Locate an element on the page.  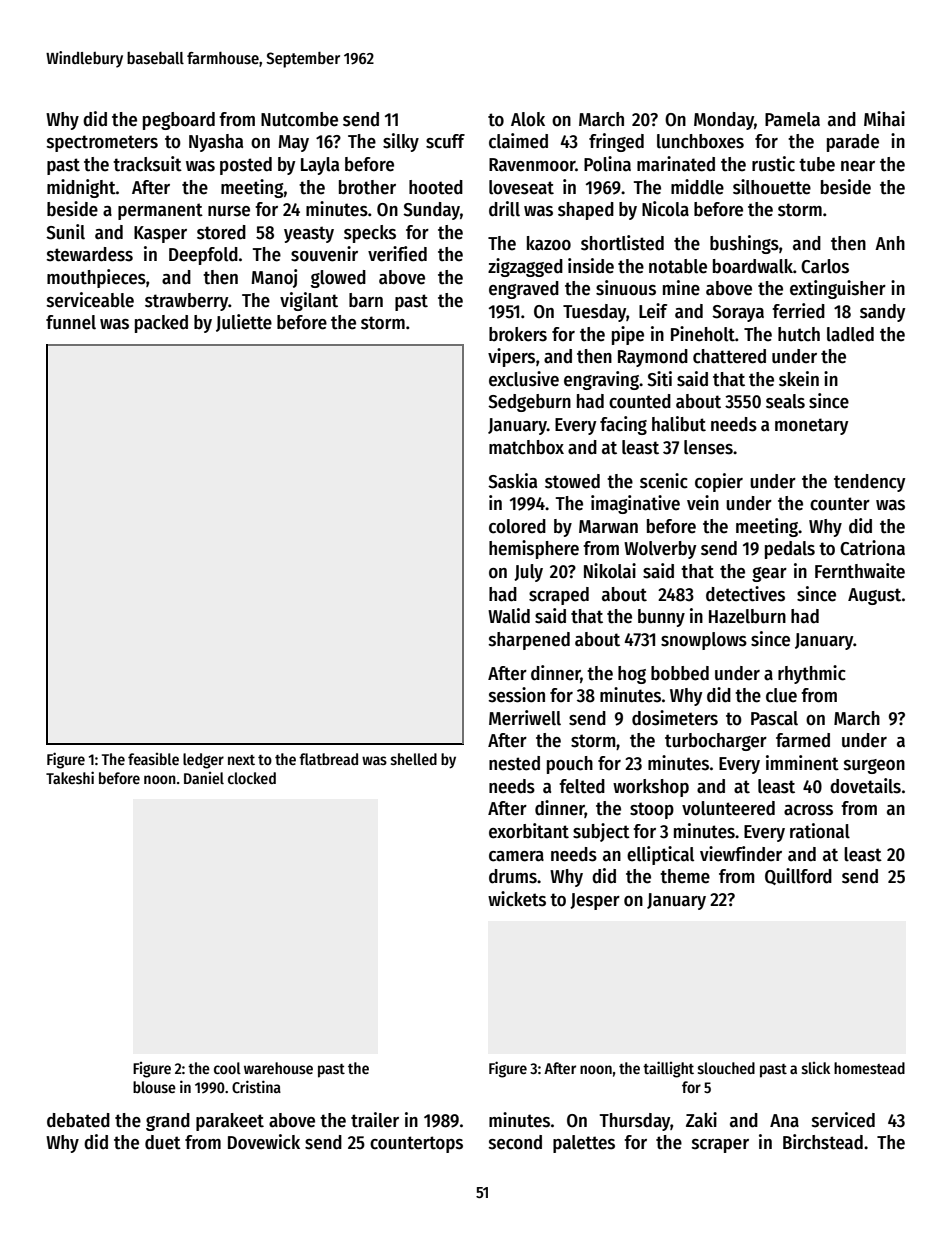
vein is located at coordinates (703, 503).
